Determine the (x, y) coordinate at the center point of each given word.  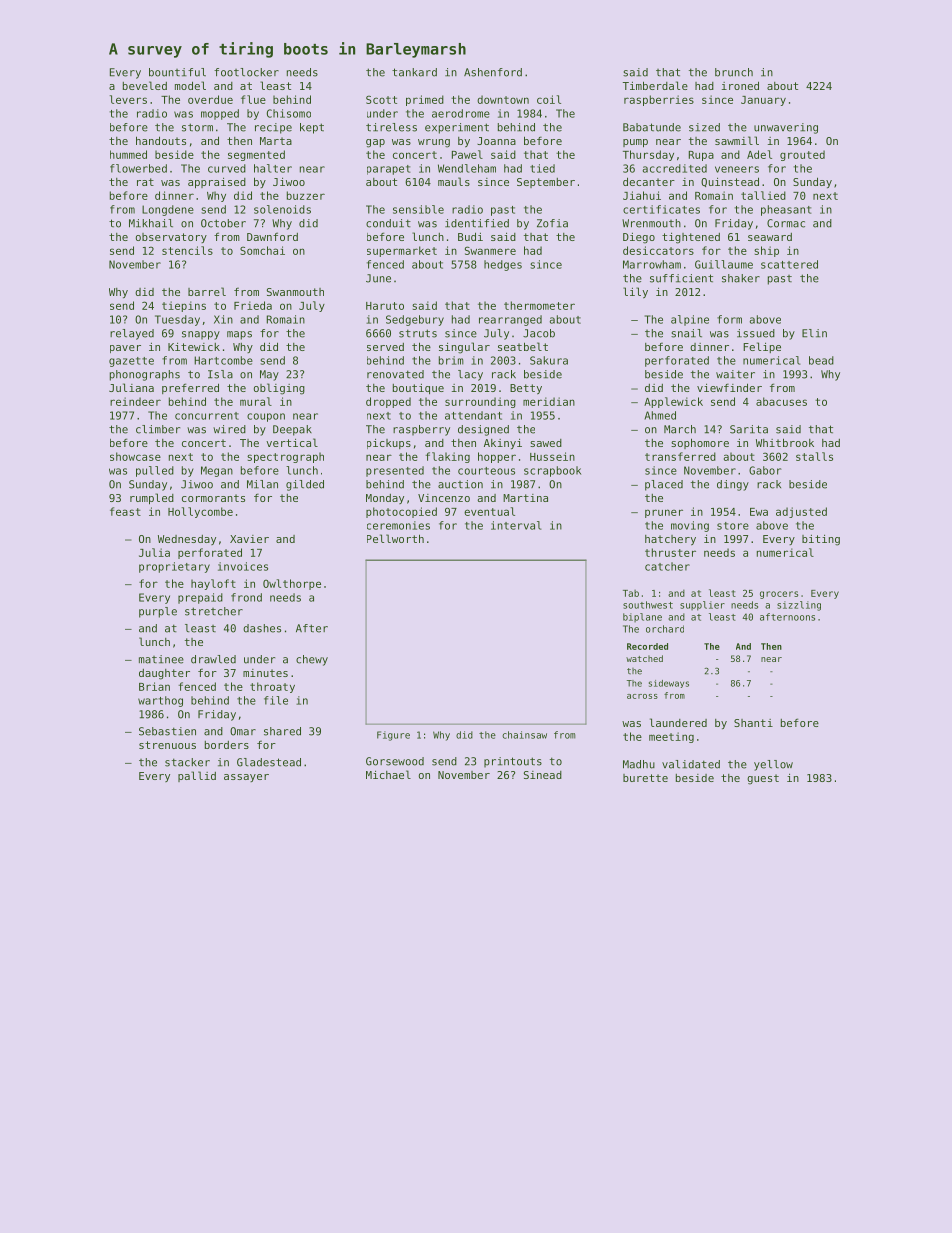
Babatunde (652, 127)
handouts (161, 140)
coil (549, 99)
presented (395, 471)
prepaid (200, 598)
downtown (503, 99)
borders (227, 745)
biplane (642, 617)
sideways (669, 684)
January (763, 101)
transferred (680, 456)
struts (418, 333)
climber (158, 429)
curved (227, 168)
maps (239, 335)
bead (821, 360)
